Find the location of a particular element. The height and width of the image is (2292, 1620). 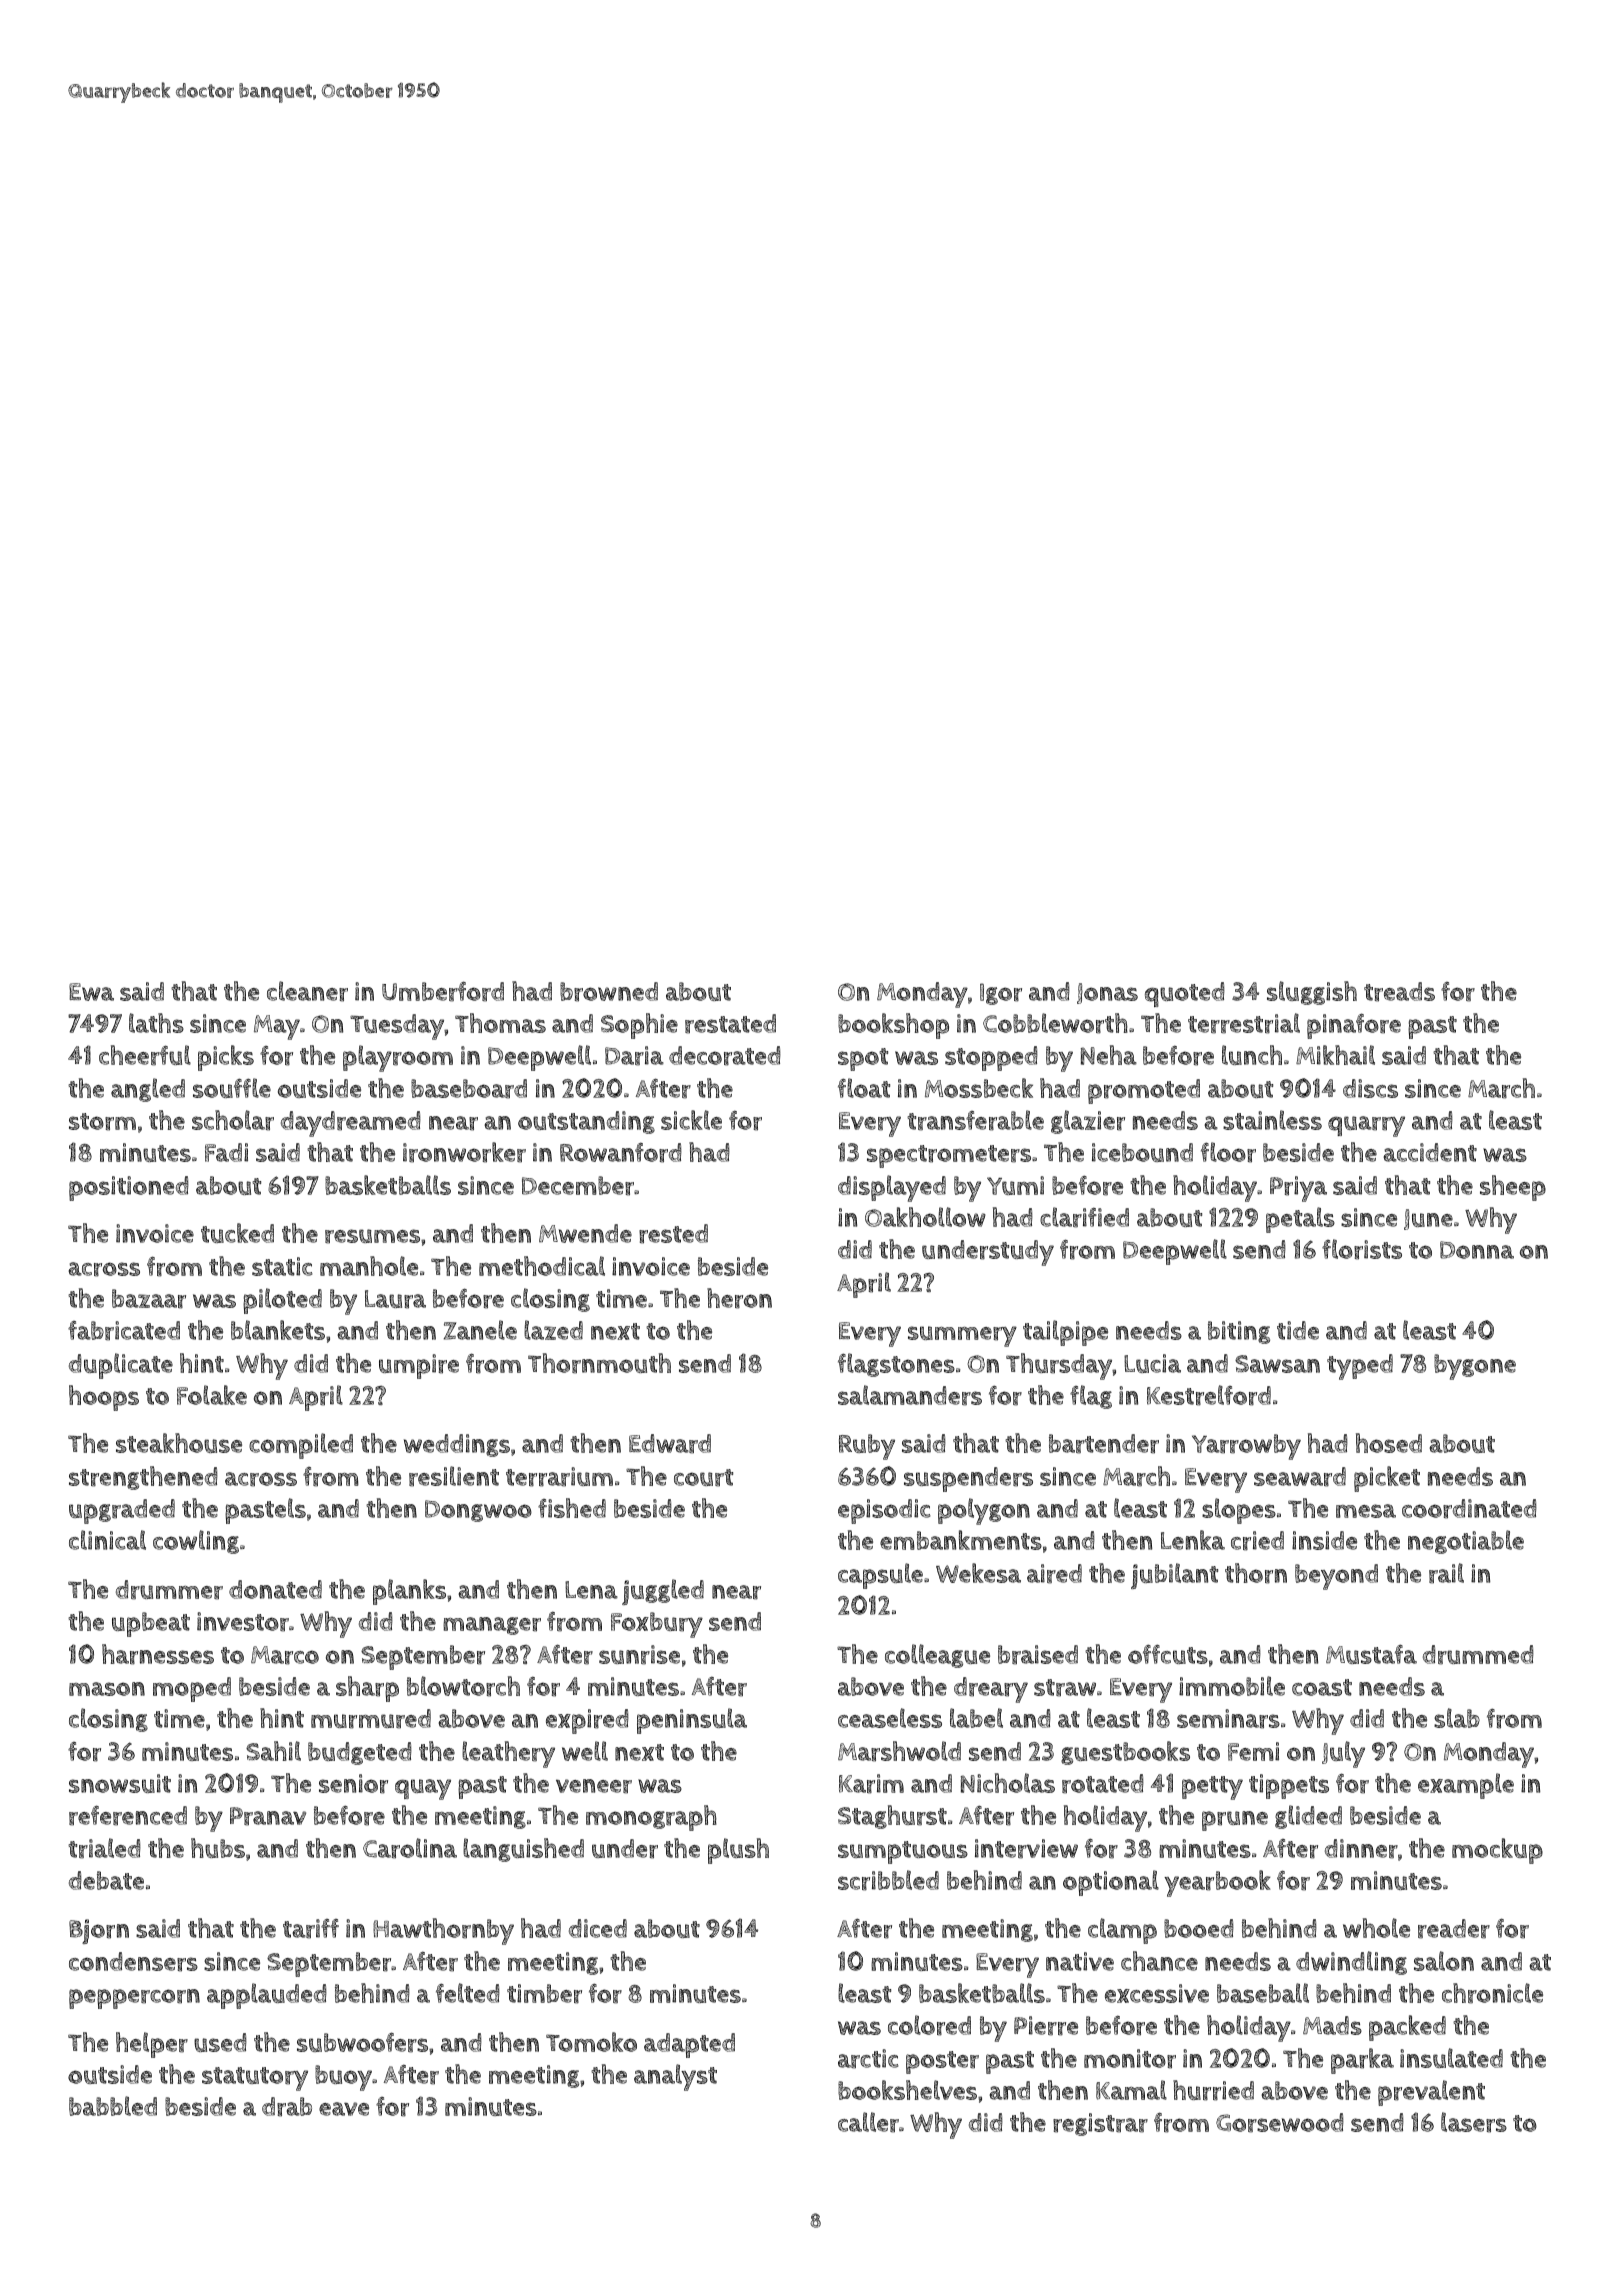

Marshwold is located at coordinates (899, 1751).
